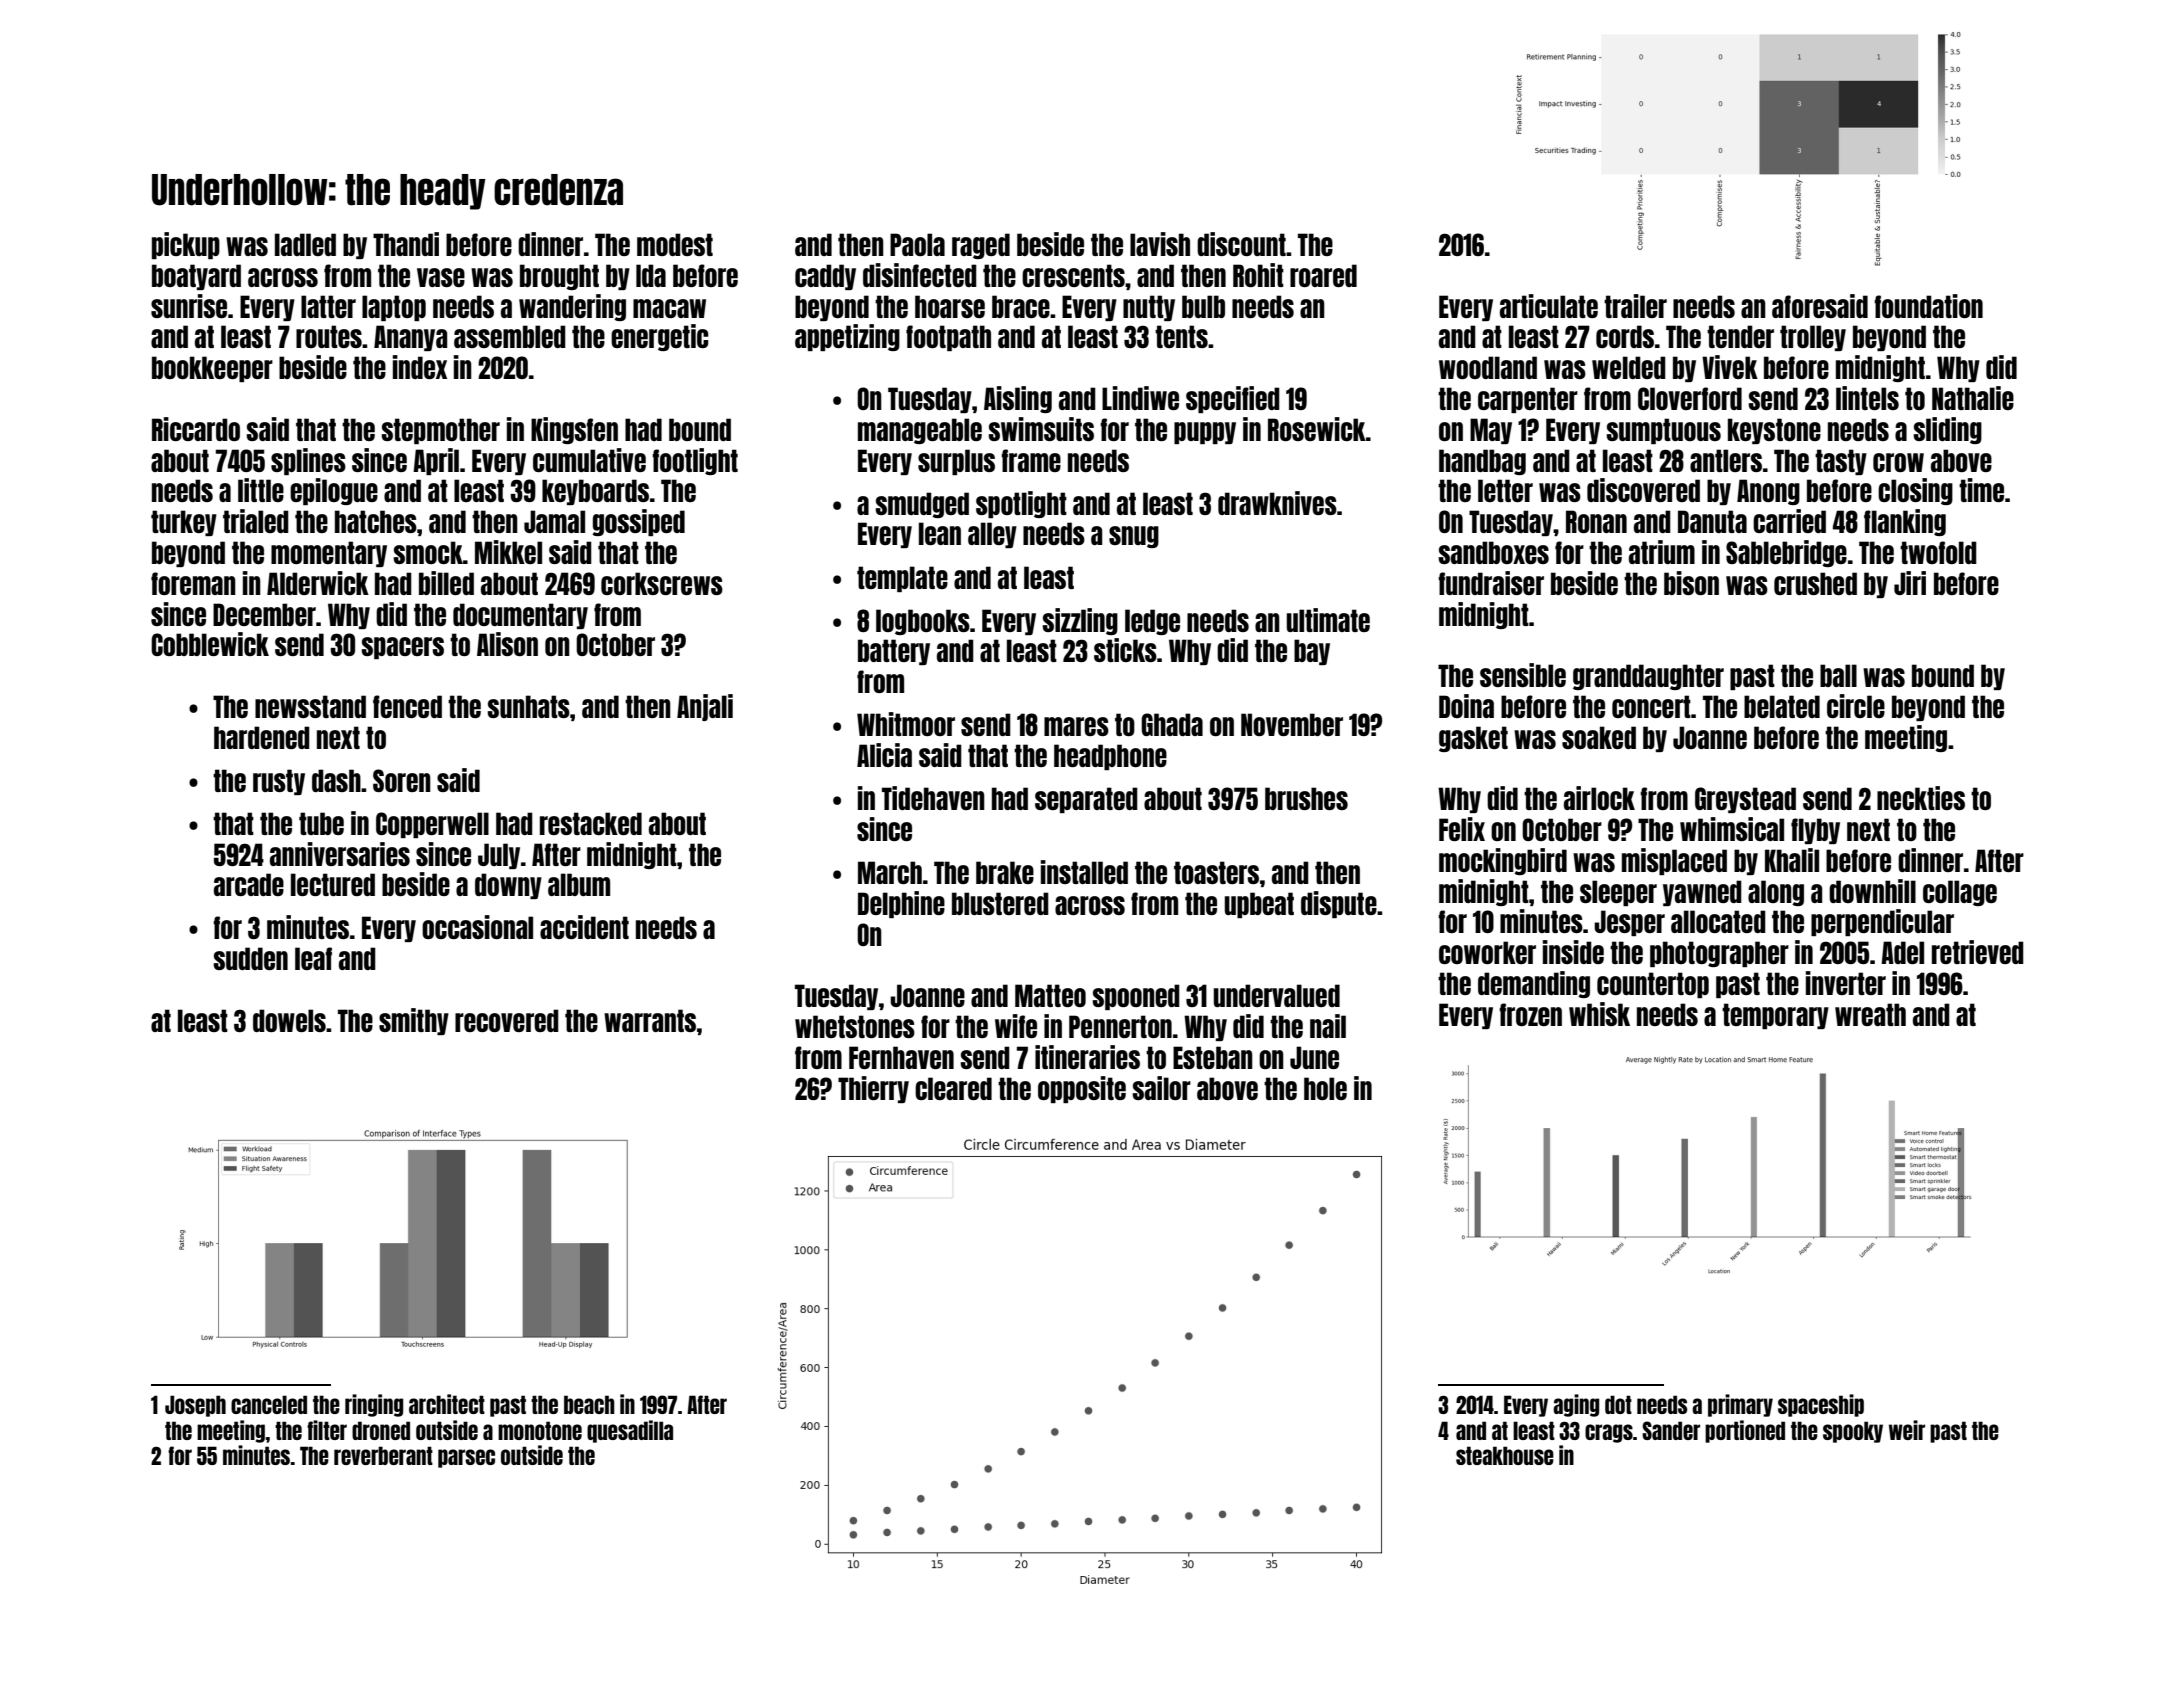  What do you see at coordinates (446, 583) in the image?
I see `billed` at bounding box center [446, 583].
